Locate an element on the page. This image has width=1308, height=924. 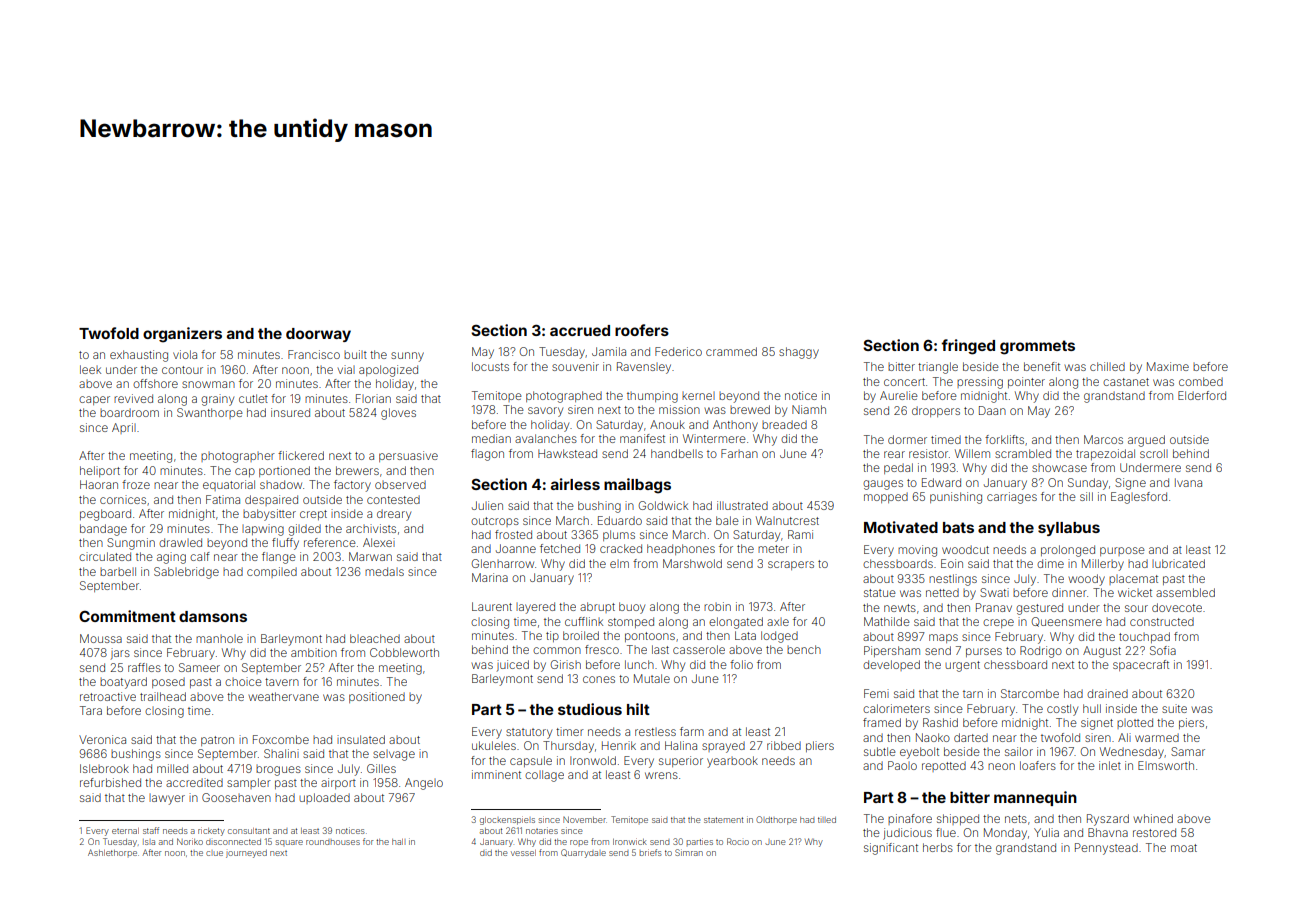
Niamh is located at coordinates (809, 409).
